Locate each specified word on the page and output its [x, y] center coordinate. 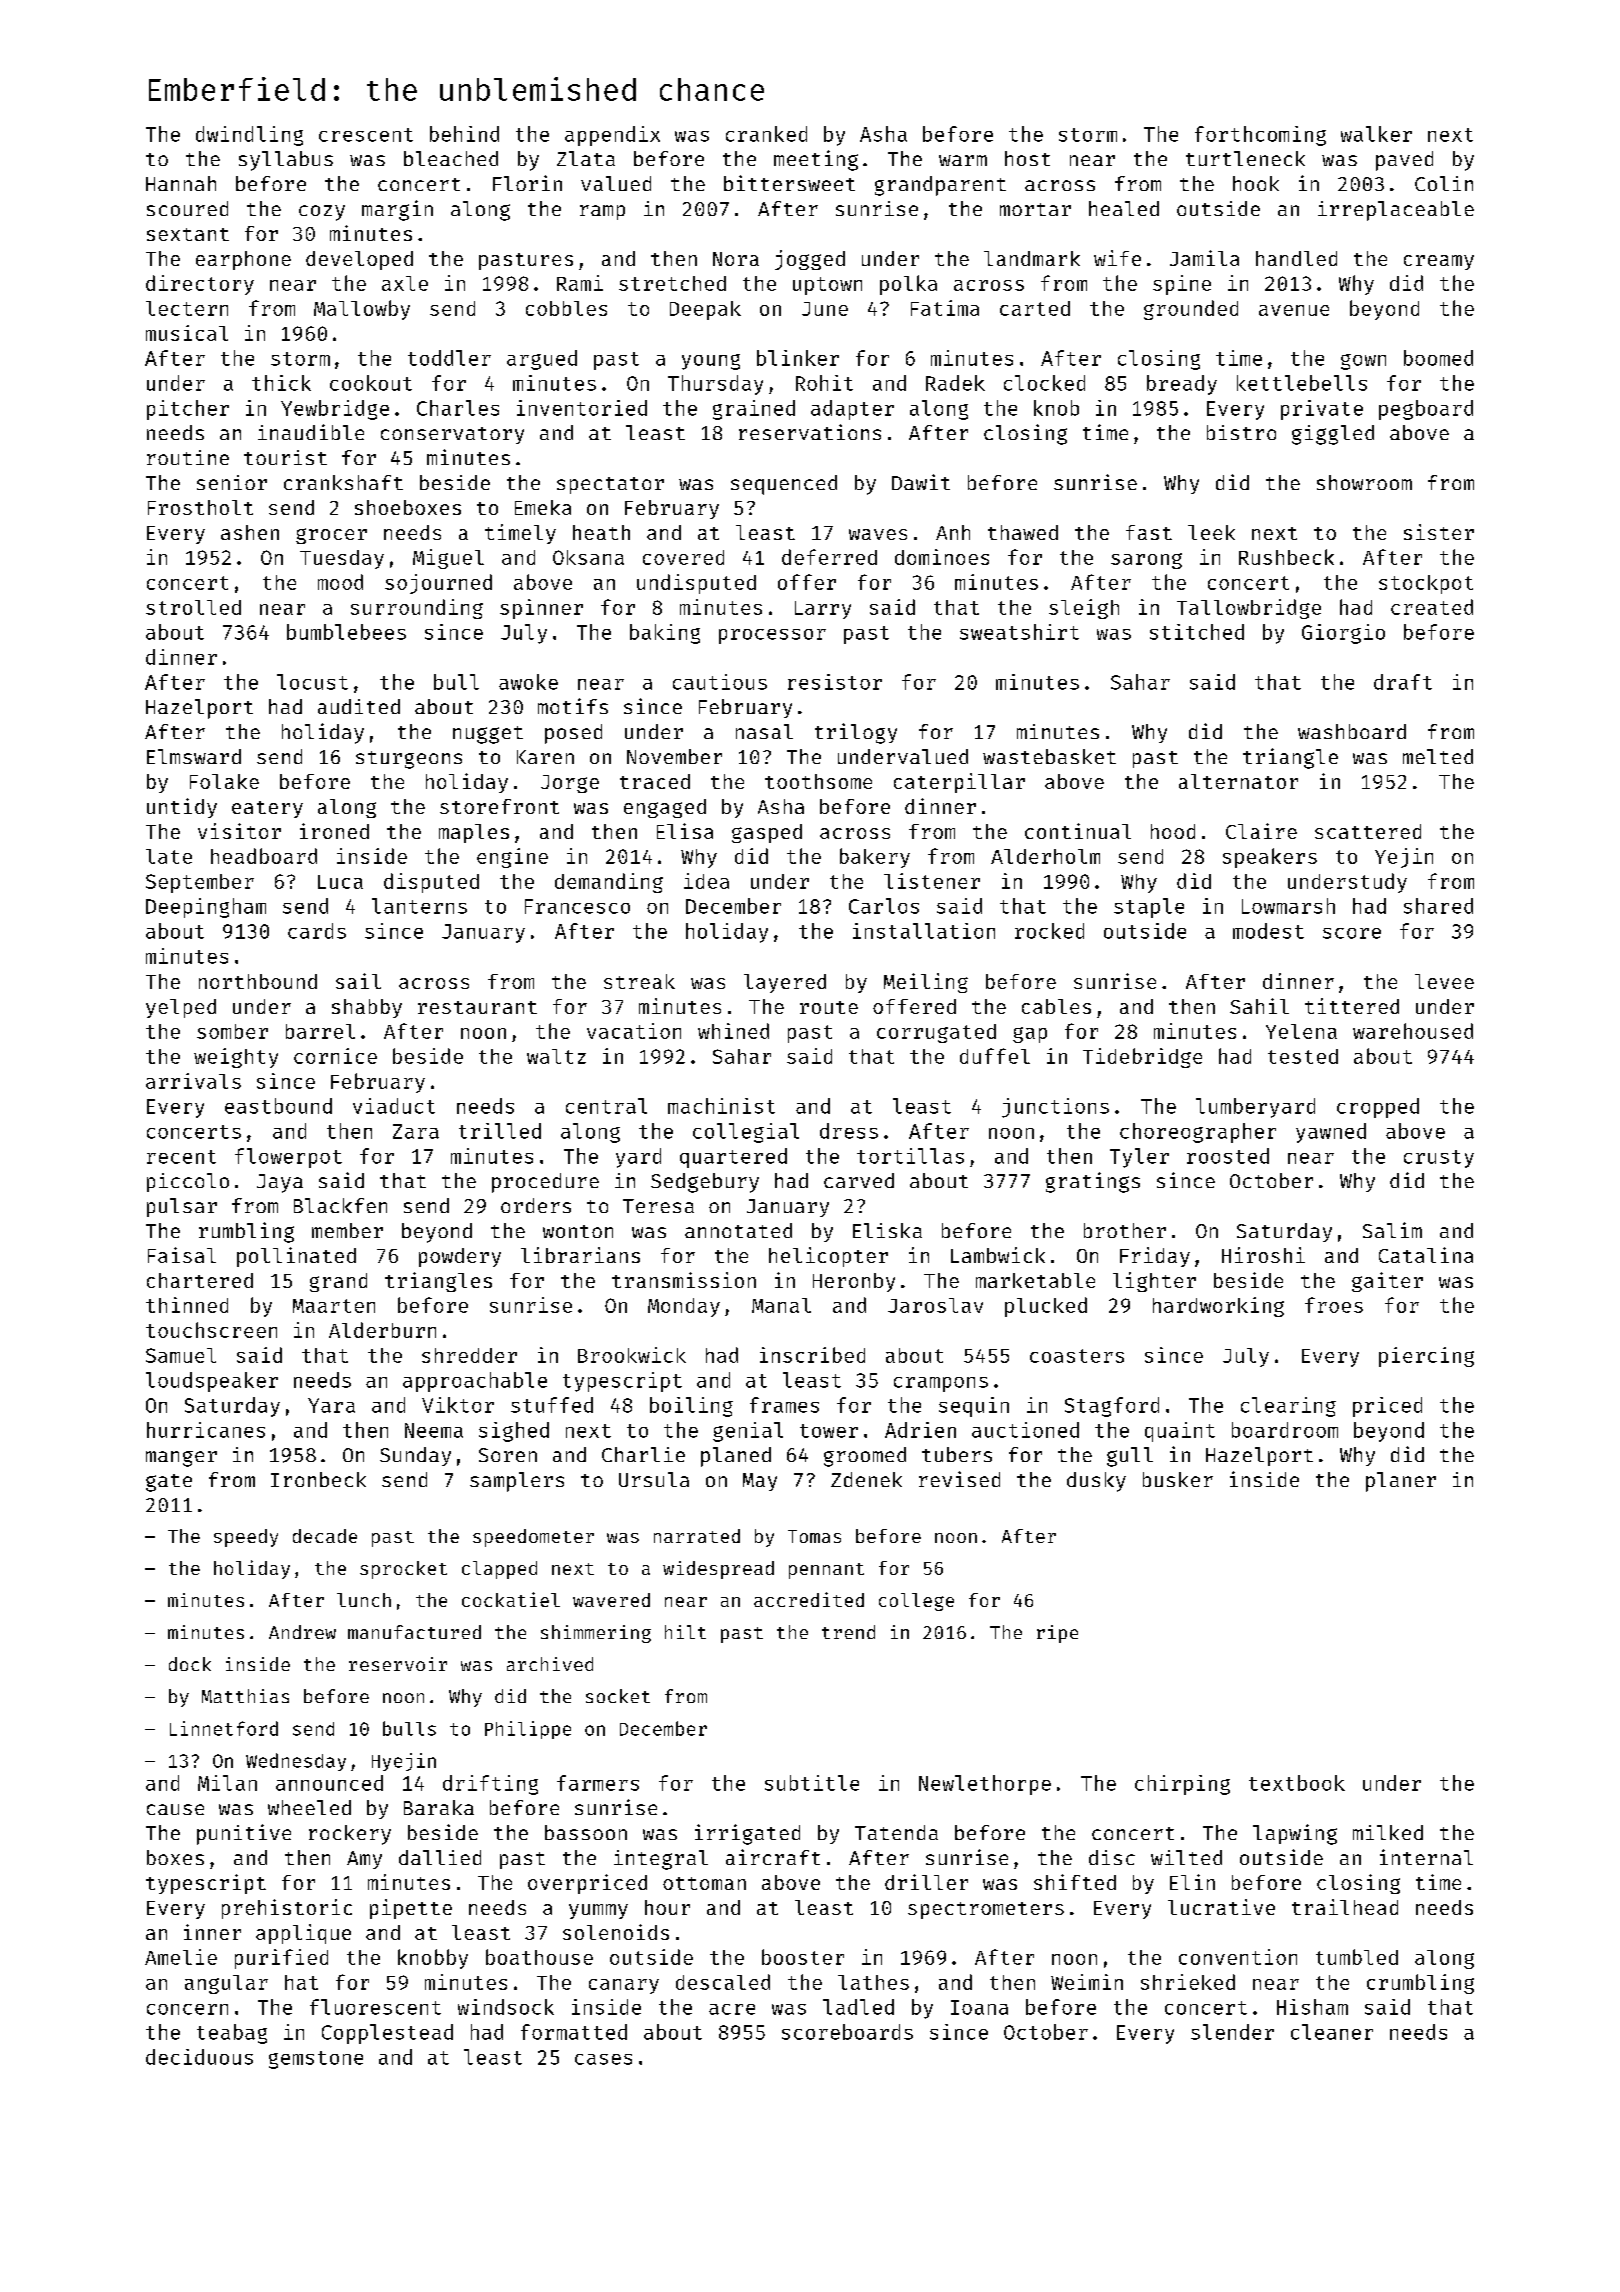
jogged [810, 260]
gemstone [316, 2060]
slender [1232, 2032]
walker [1376, 134]
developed [359, 260]
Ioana [979, 2007]
